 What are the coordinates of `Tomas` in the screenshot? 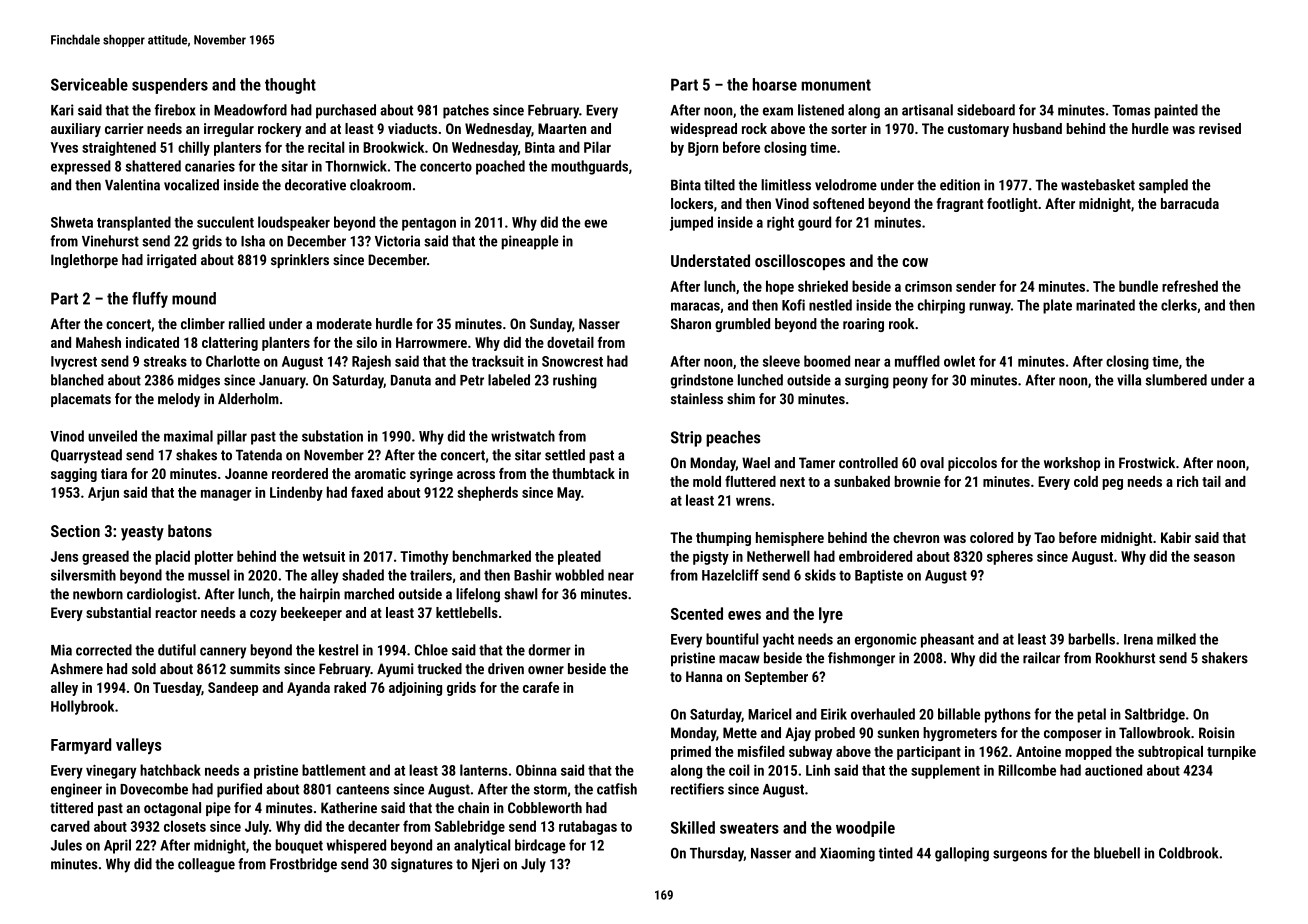 It's located at (1131, 110).
